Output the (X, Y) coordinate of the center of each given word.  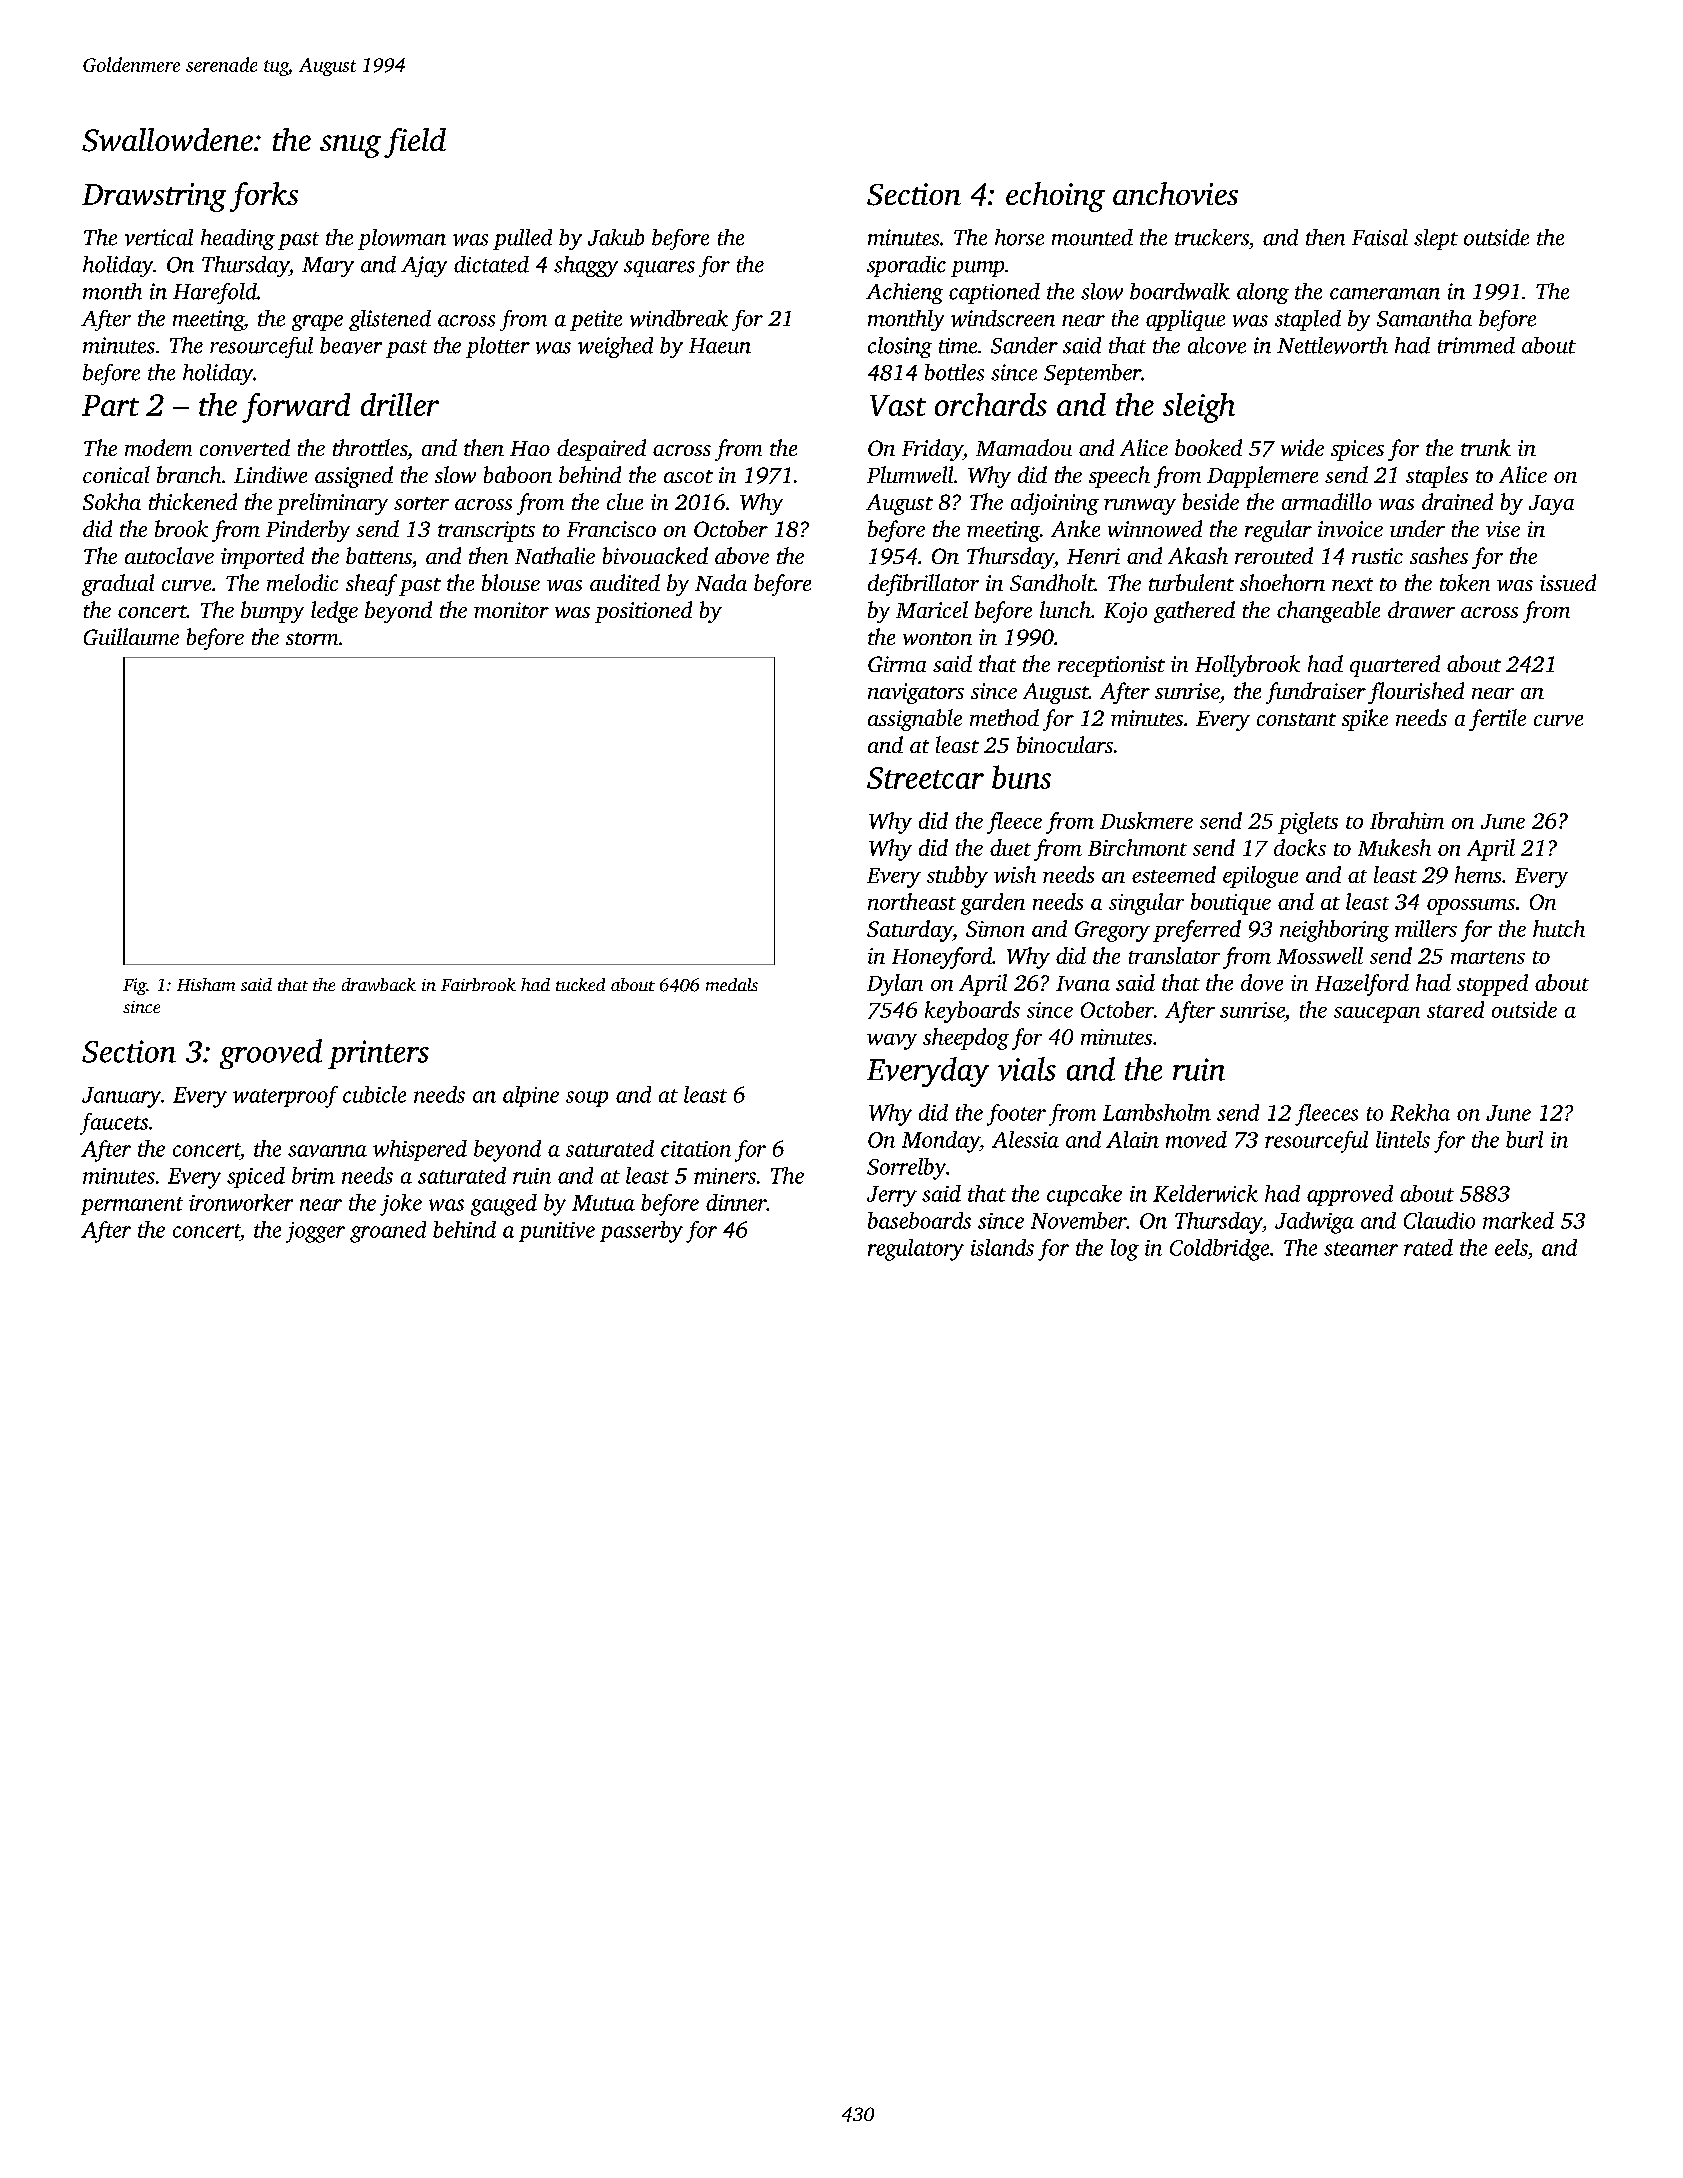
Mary (328, 267)
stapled (1308, 320)
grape (317, 323)
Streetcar (925, 778)
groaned (388, 1232)
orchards (991, 404)
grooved (271, 1054)
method (1004, 717)
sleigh (1199, 408)
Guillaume (131, 636)
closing (900, 347)
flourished (1416, 693)
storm (312, 638)
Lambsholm (1157, 1112)
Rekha (1420, 1112)
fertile (1497, 720)
